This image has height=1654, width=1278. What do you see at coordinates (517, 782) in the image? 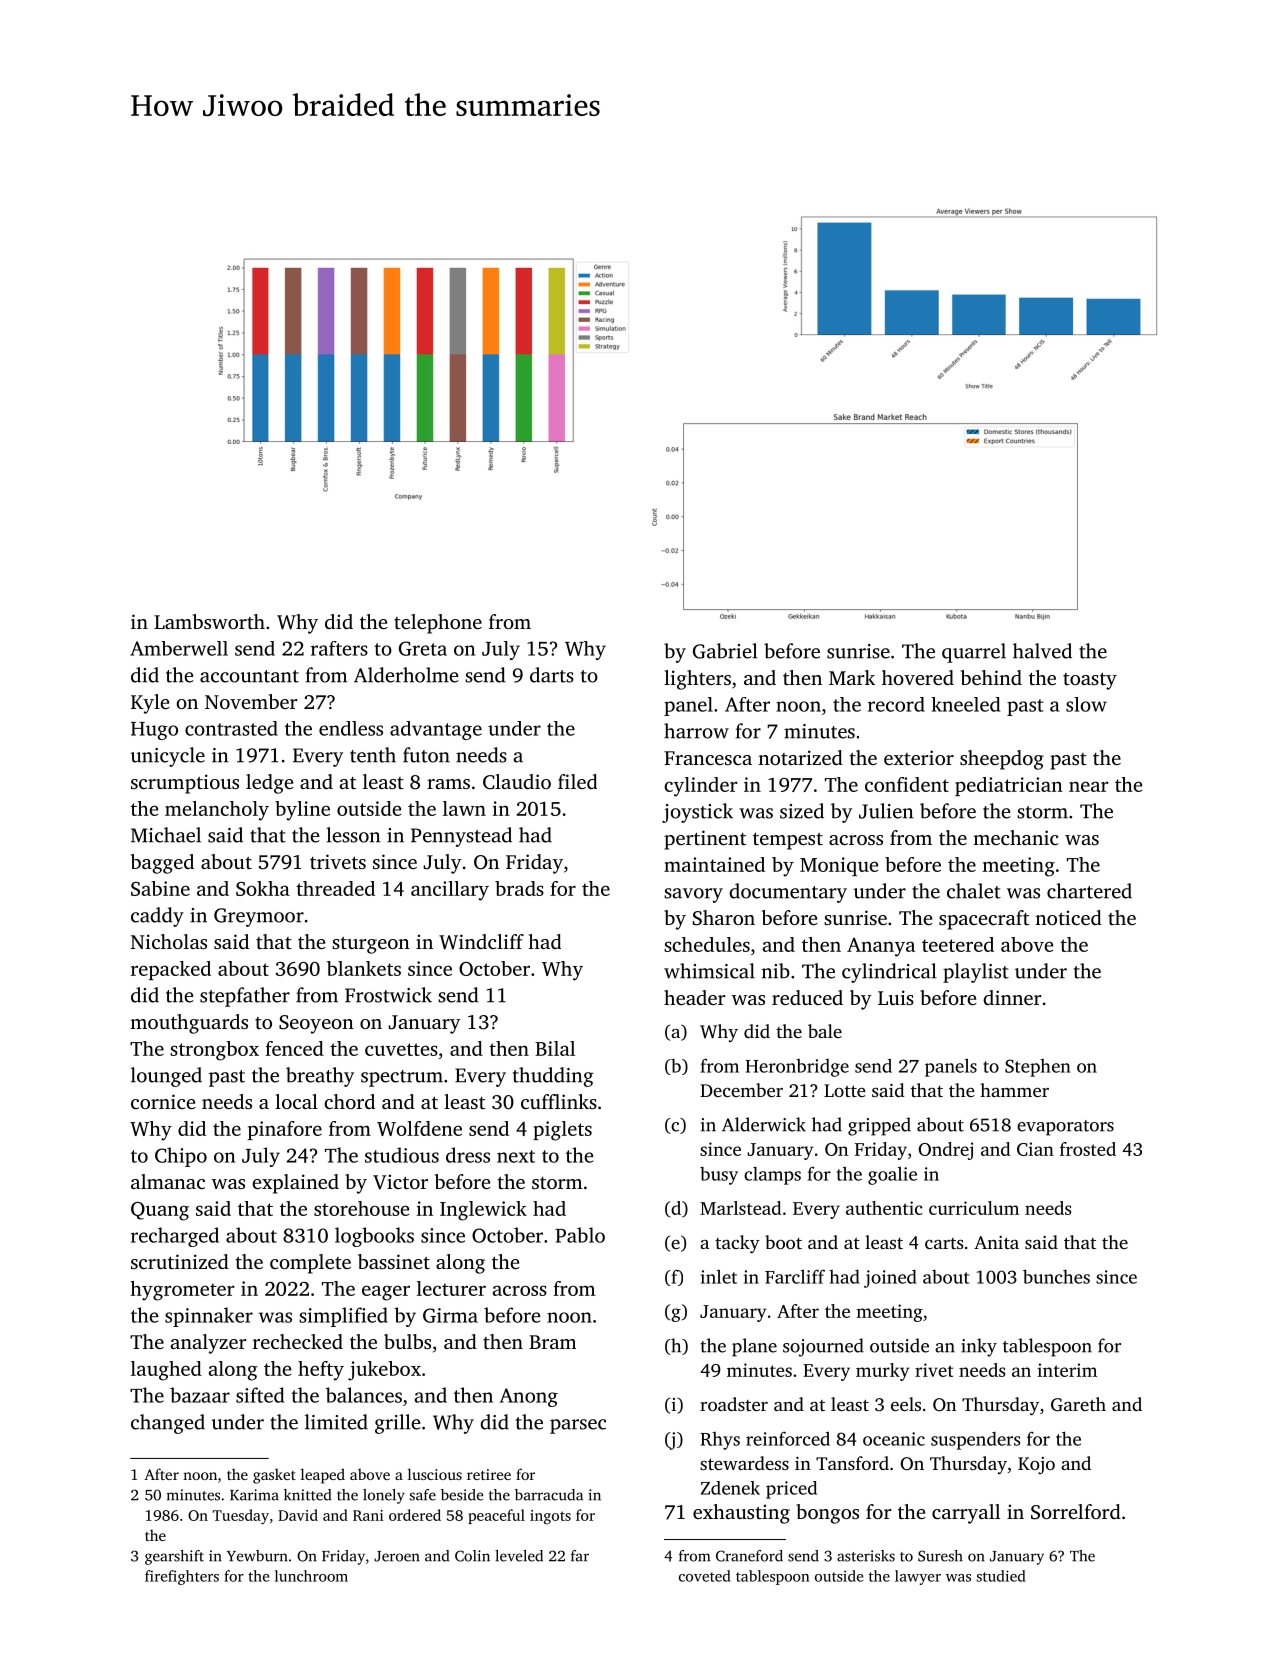
I see `Claudio` at bounding box center [517, 782].
